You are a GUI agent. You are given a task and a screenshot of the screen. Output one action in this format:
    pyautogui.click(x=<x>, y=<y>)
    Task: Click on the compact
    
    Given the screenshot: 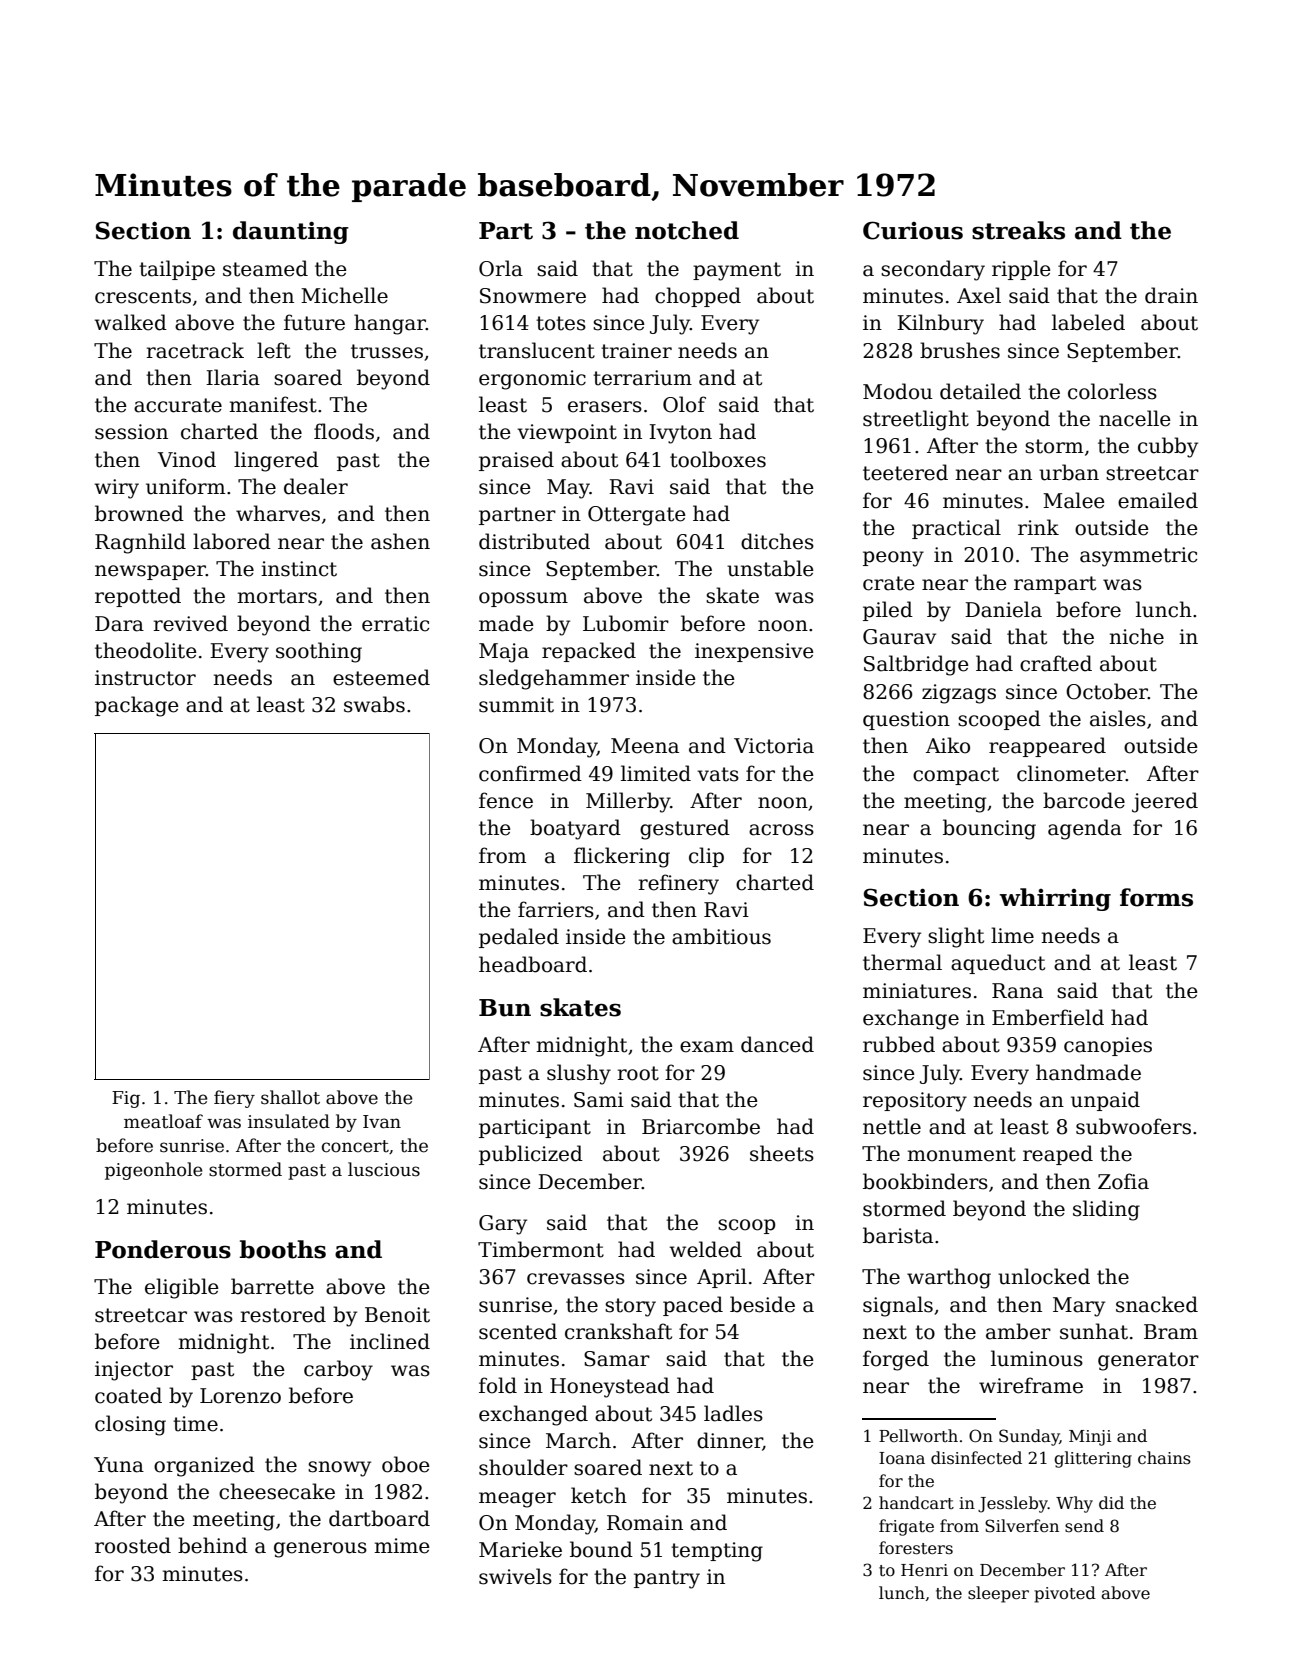 What is the action you would take?
    pyautogui.click(x=956, y=776)
